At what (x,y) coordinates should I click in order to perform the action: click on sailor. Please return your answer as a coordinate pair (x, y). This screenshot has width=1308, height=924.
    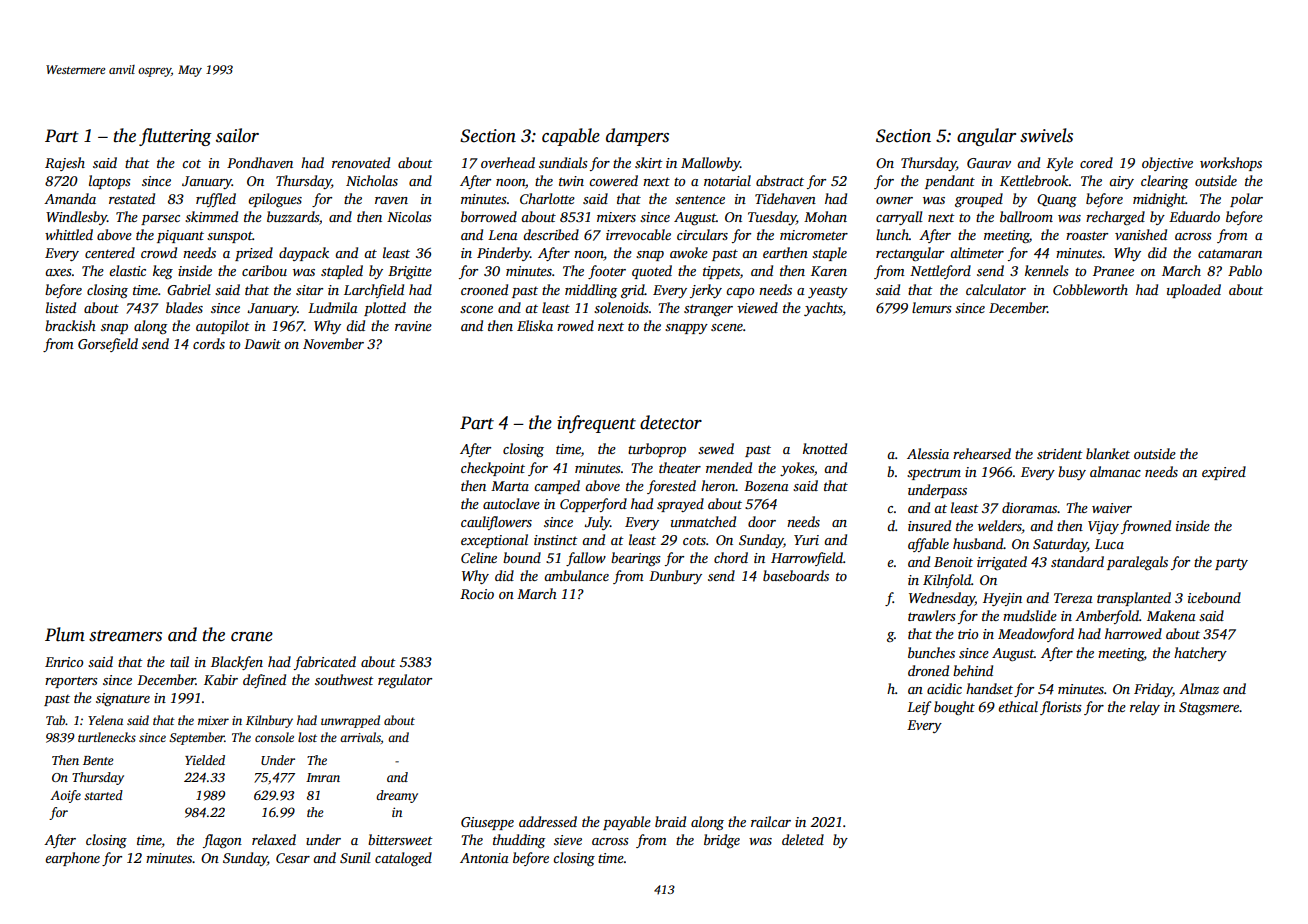
    Looking at the image, I should click on (237, 135).
